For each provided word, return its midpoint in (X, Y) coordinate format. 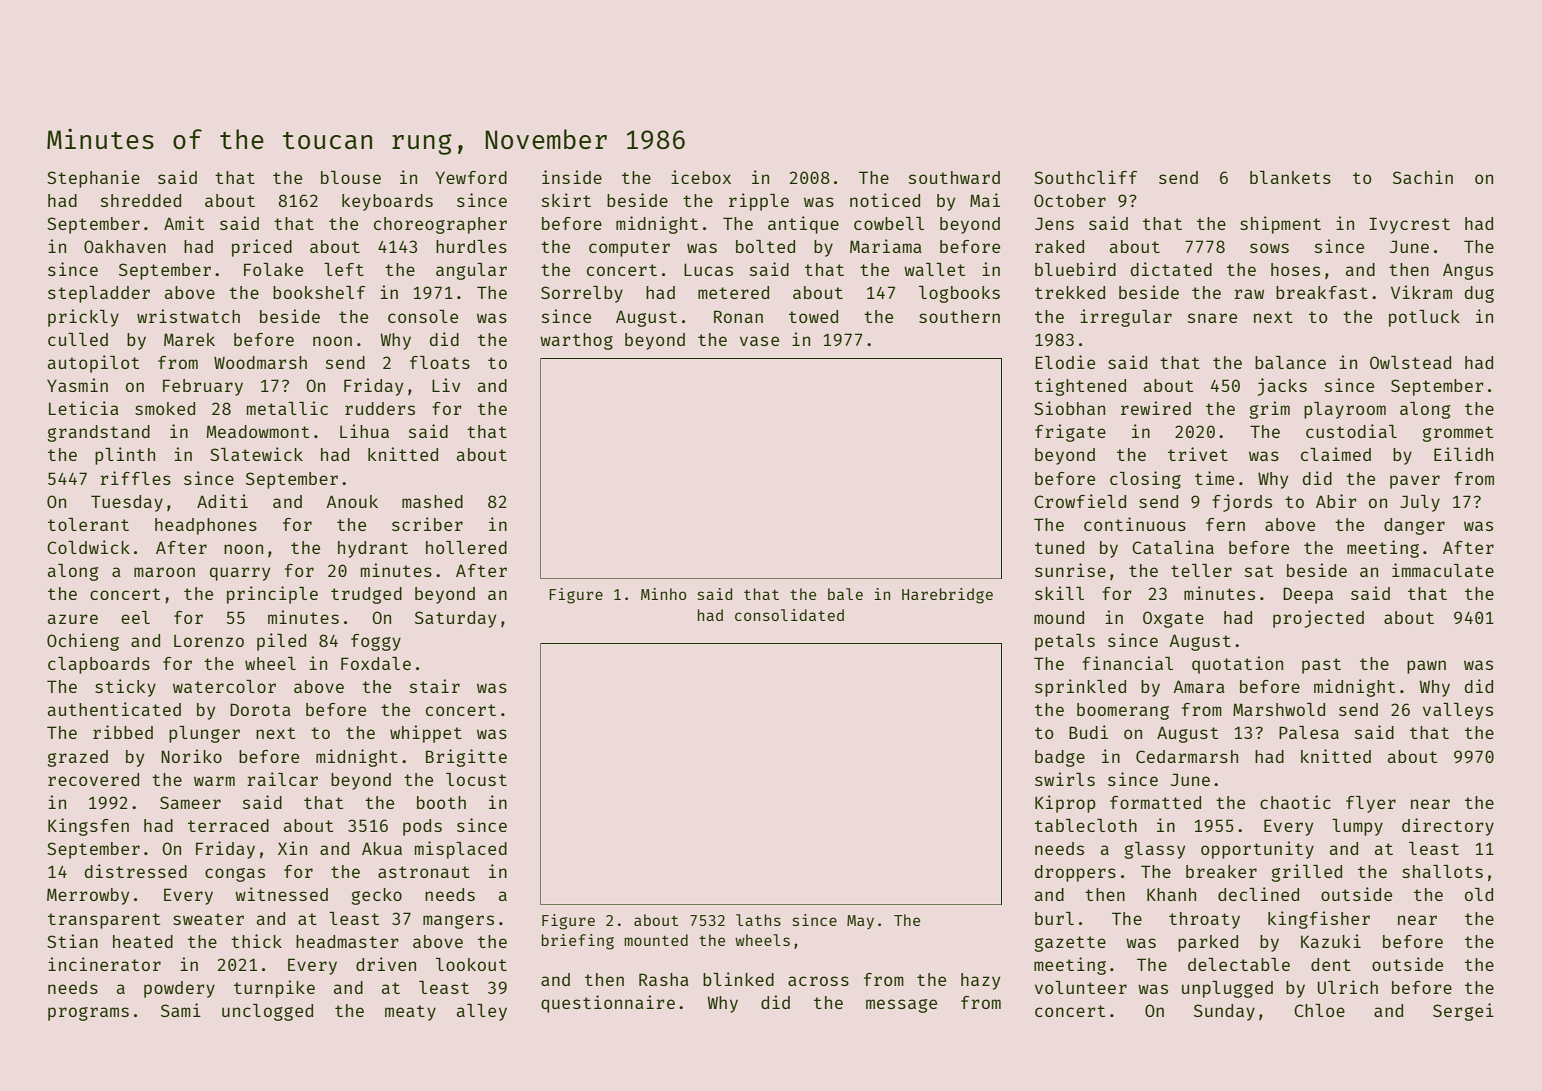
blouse (351, 177)
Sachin (1423, 177)
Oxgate (1173, 619)
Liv (446, 385)
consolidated (789, 615)
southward (954, 177)
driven (386, 964)
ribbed (123, 732)
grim (1270, 410)
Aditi (222, 501)
